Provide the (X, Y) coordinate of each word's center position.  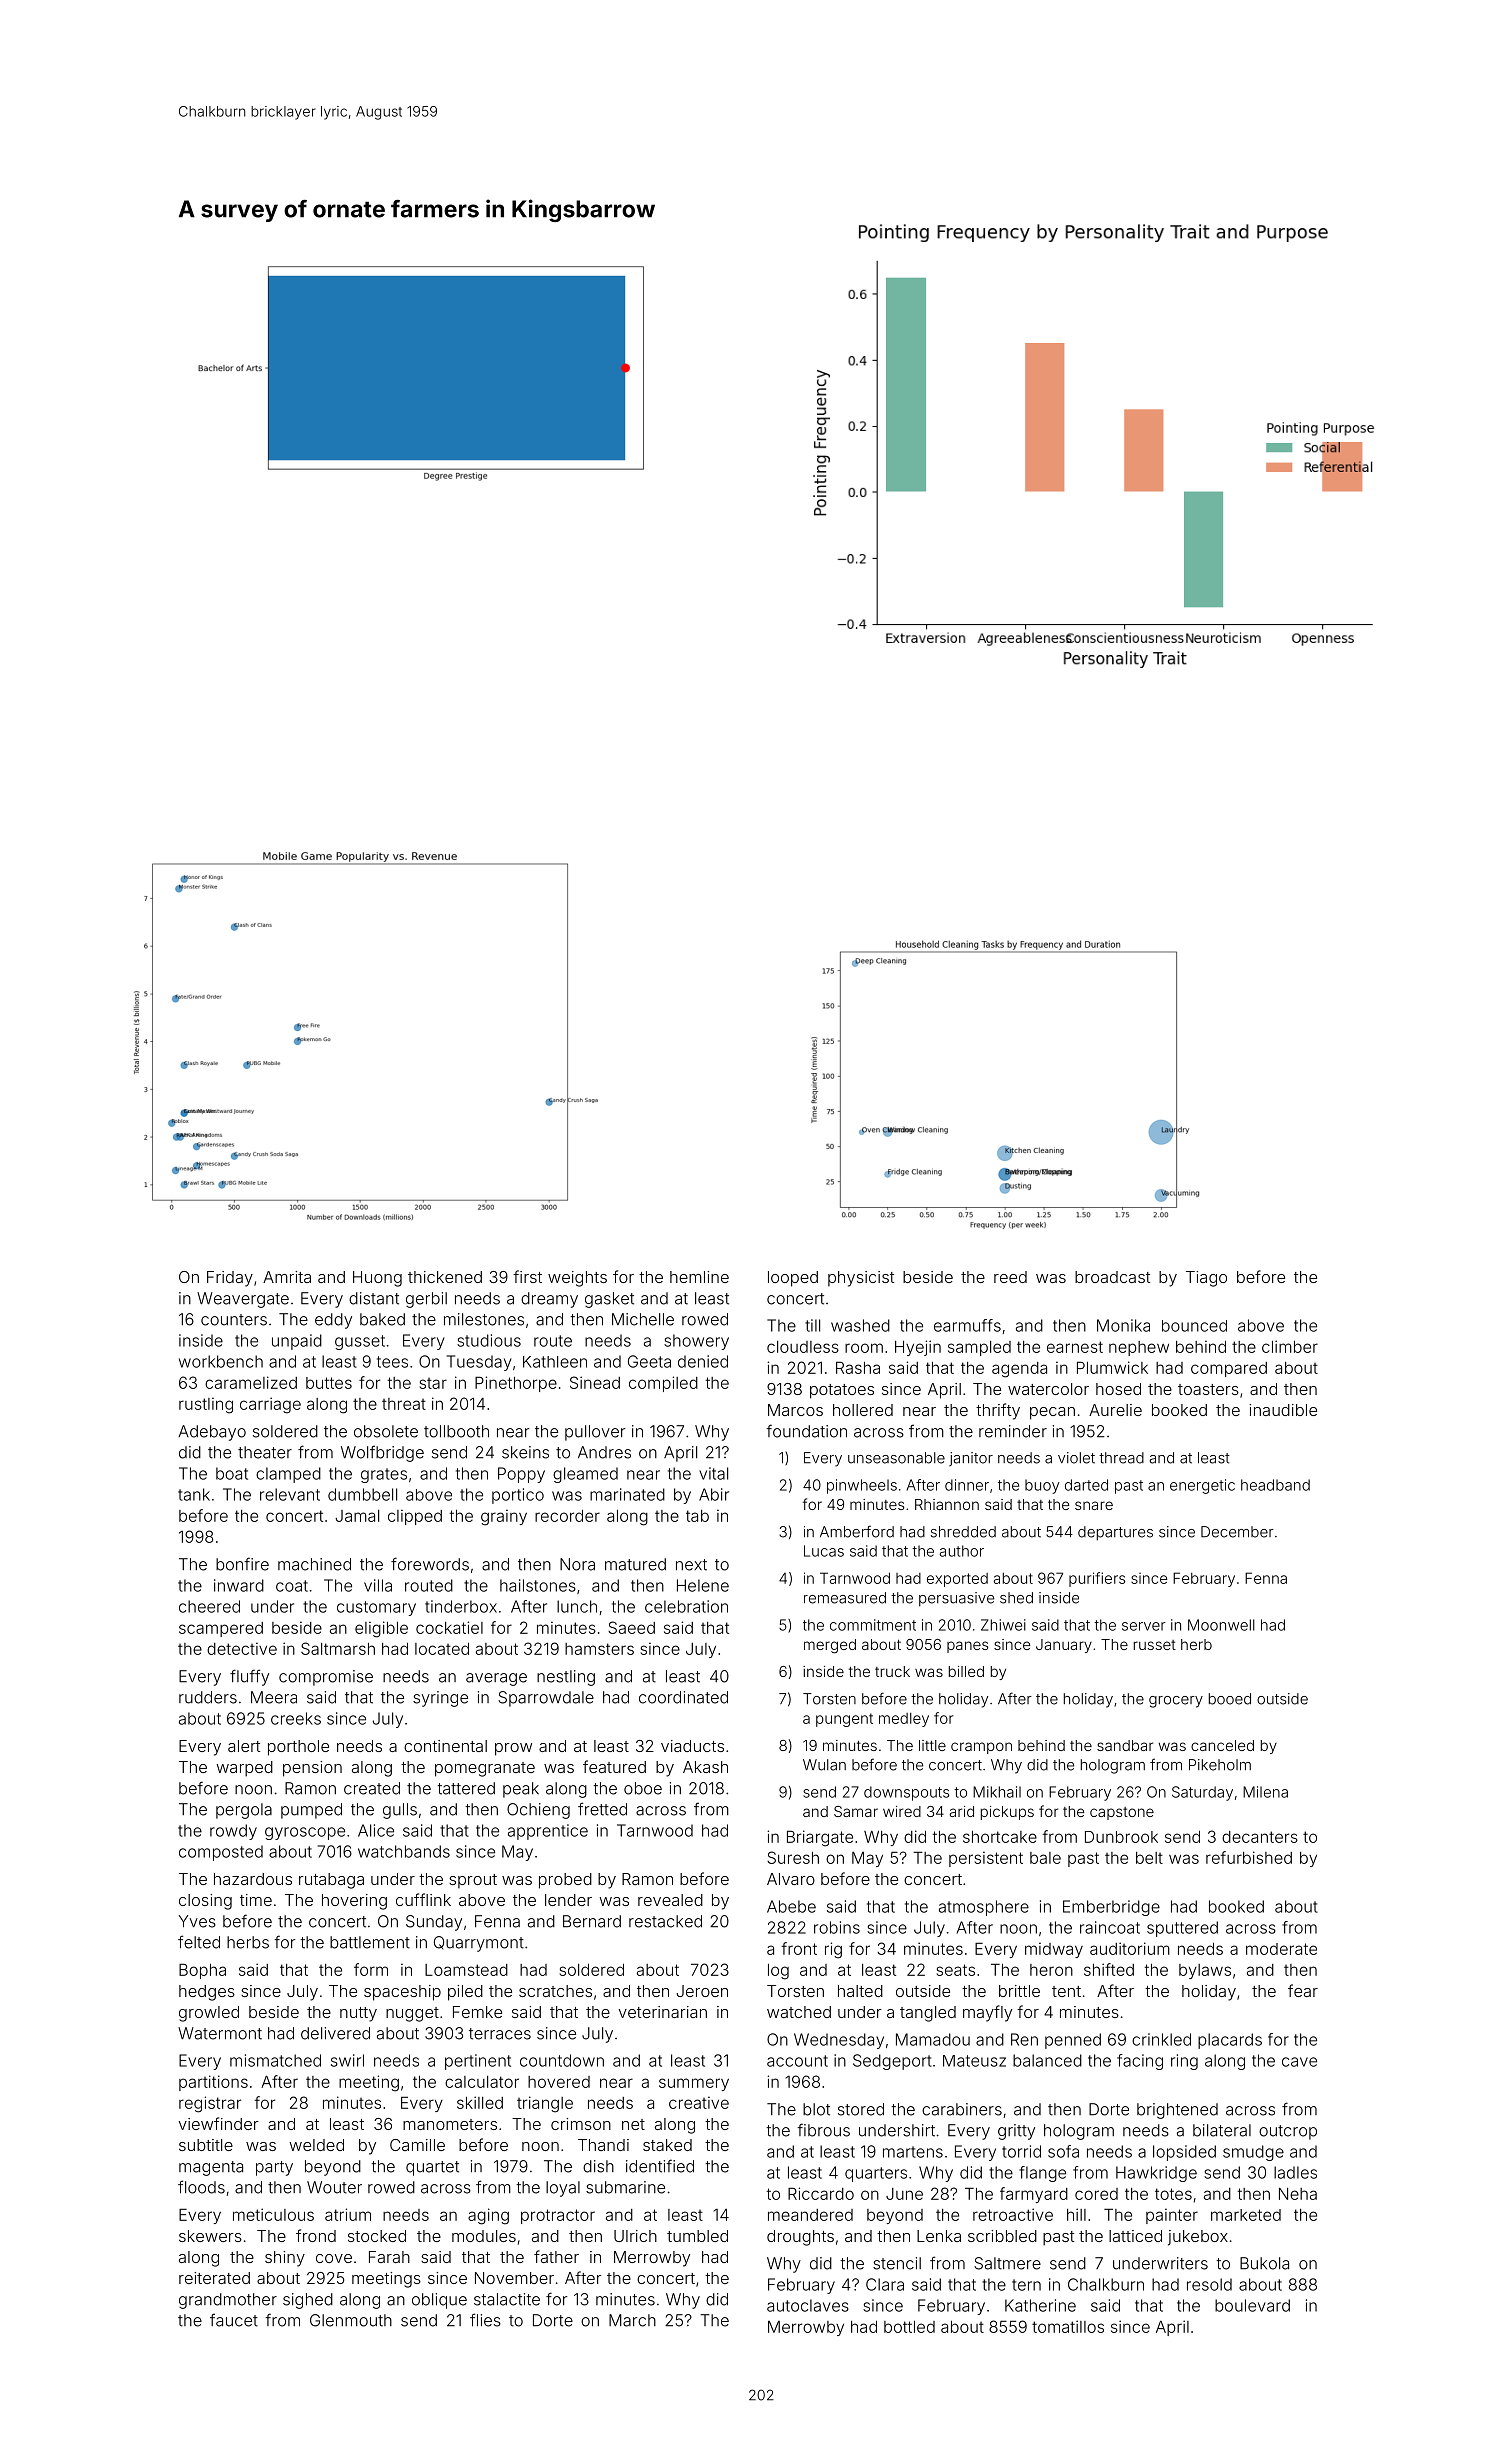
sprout (473, 1881)
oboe (643, 1788)
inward (239, 1585)
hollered (863, 1410)
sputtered (1182, 1929)
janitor (971, 1459)
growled (209, 2014)
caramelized (251, 1382)
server (1144, 1626)
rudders (208, 1697)
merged (830, 1646)
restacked (665, 1921)
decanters (1260, 1837)
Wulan (824, 1765)
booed (1230, 1699)
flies (485, 2320)
